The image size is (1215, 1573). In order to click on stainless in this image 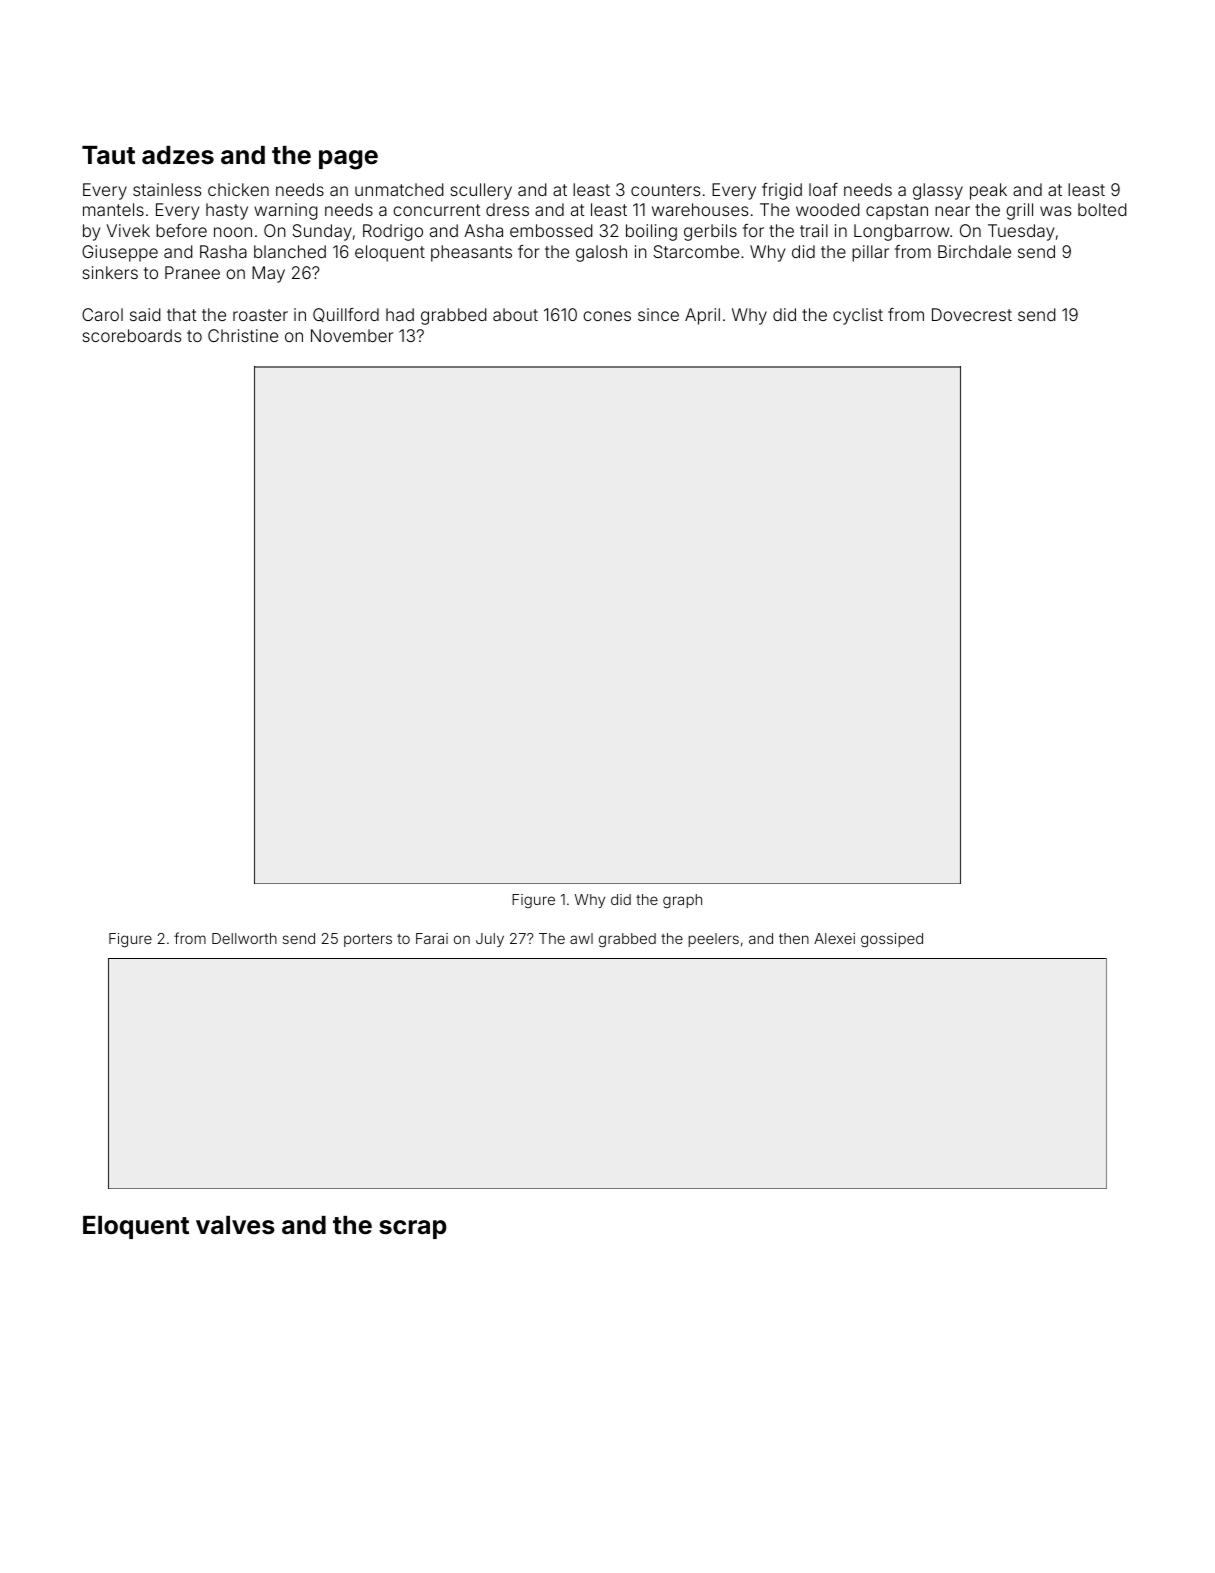, I will do `click(167, 189)`.
